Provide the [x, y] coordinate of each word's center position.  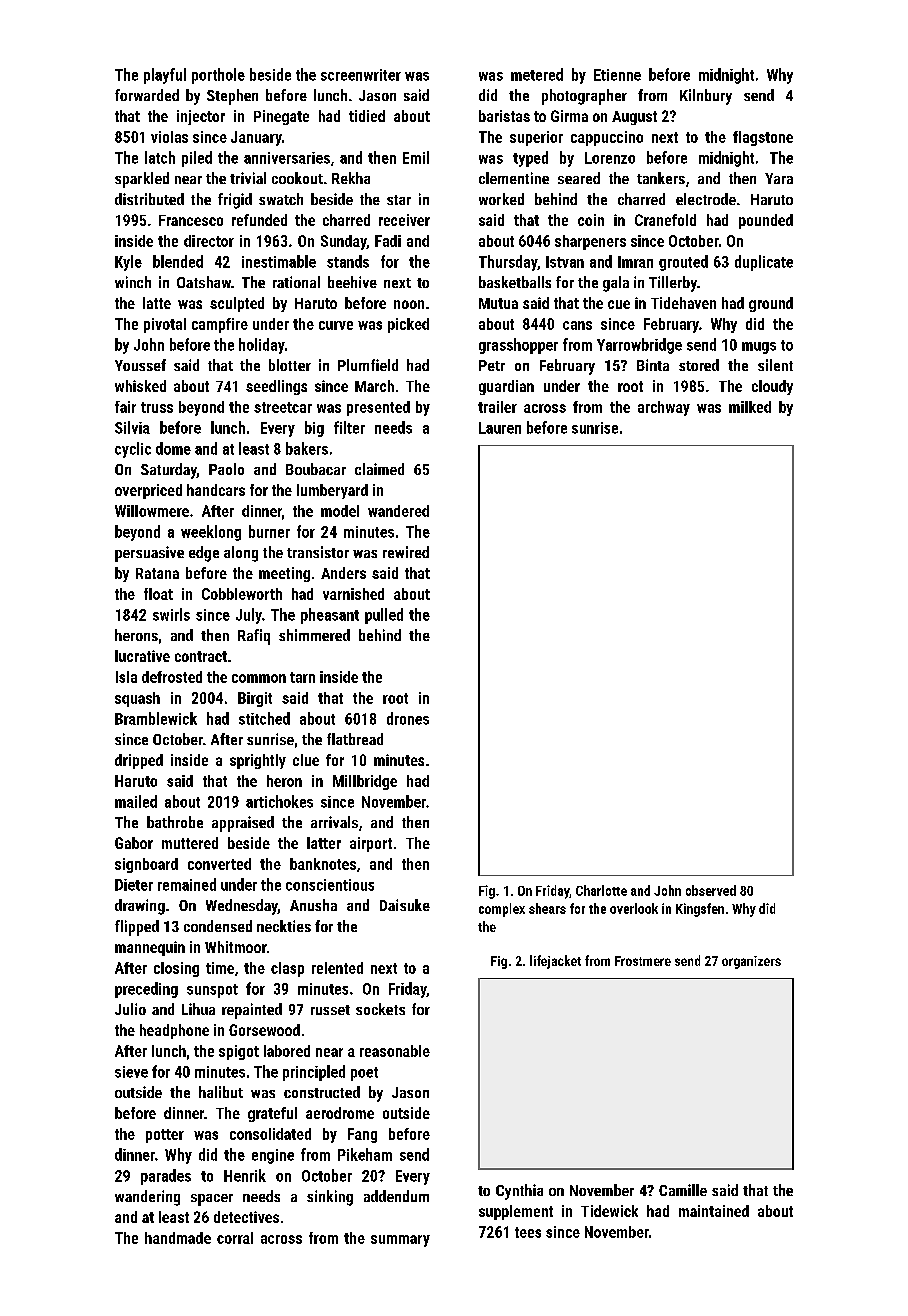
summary [400, 1241]
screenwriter [361, 75]
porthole [218, 76]
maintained [714, 1211]
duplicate [764, 263]
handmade [178, 1238]
